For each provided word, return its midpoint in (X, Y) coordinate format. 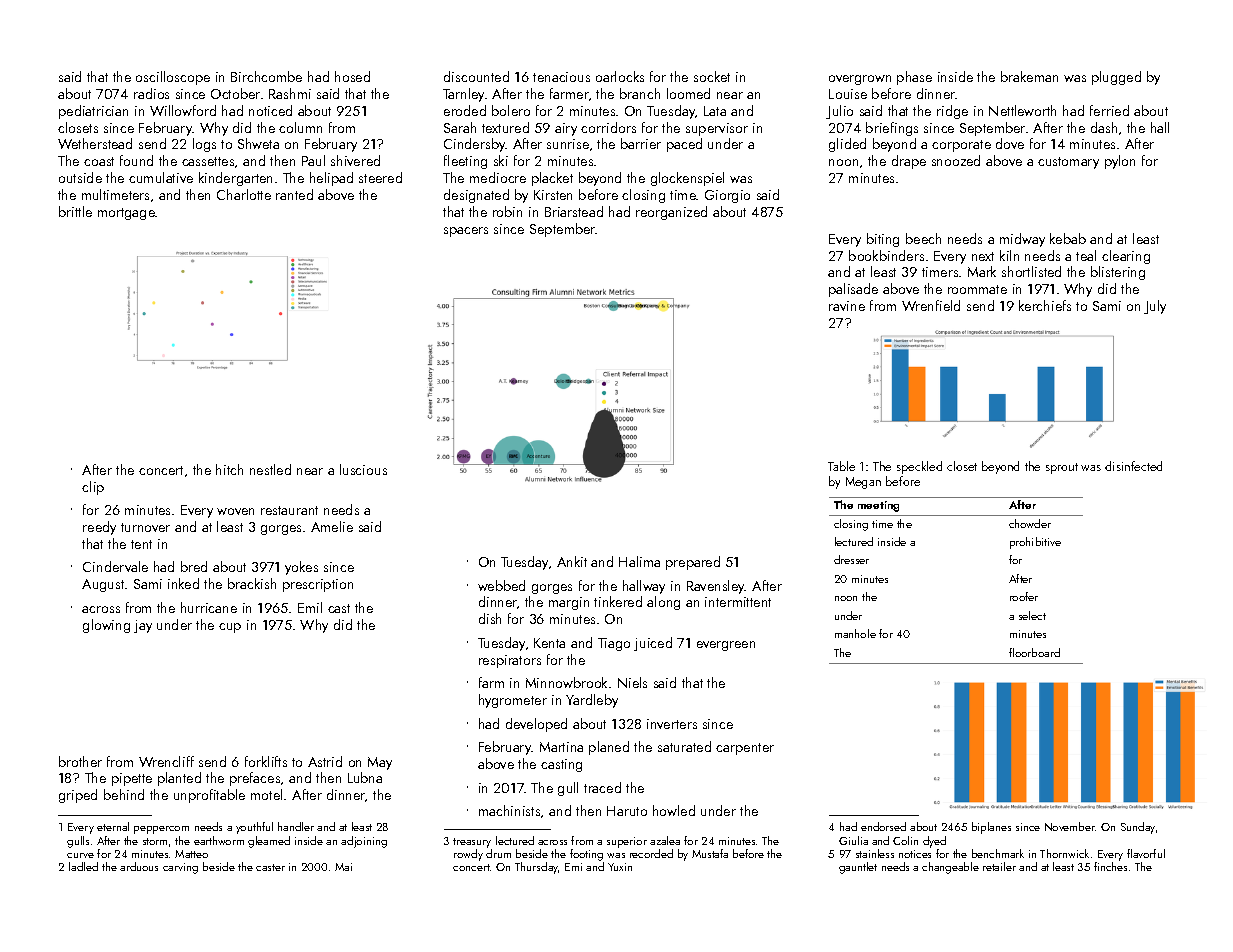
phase (914, 78)
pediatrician (93, 112)
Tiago (614, 644)
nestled (270, 469)
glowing (106, 626)
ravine (847, 306)
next (983, 256)
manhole (855, 633)
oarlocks (620, 76)
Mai (343, 867)
